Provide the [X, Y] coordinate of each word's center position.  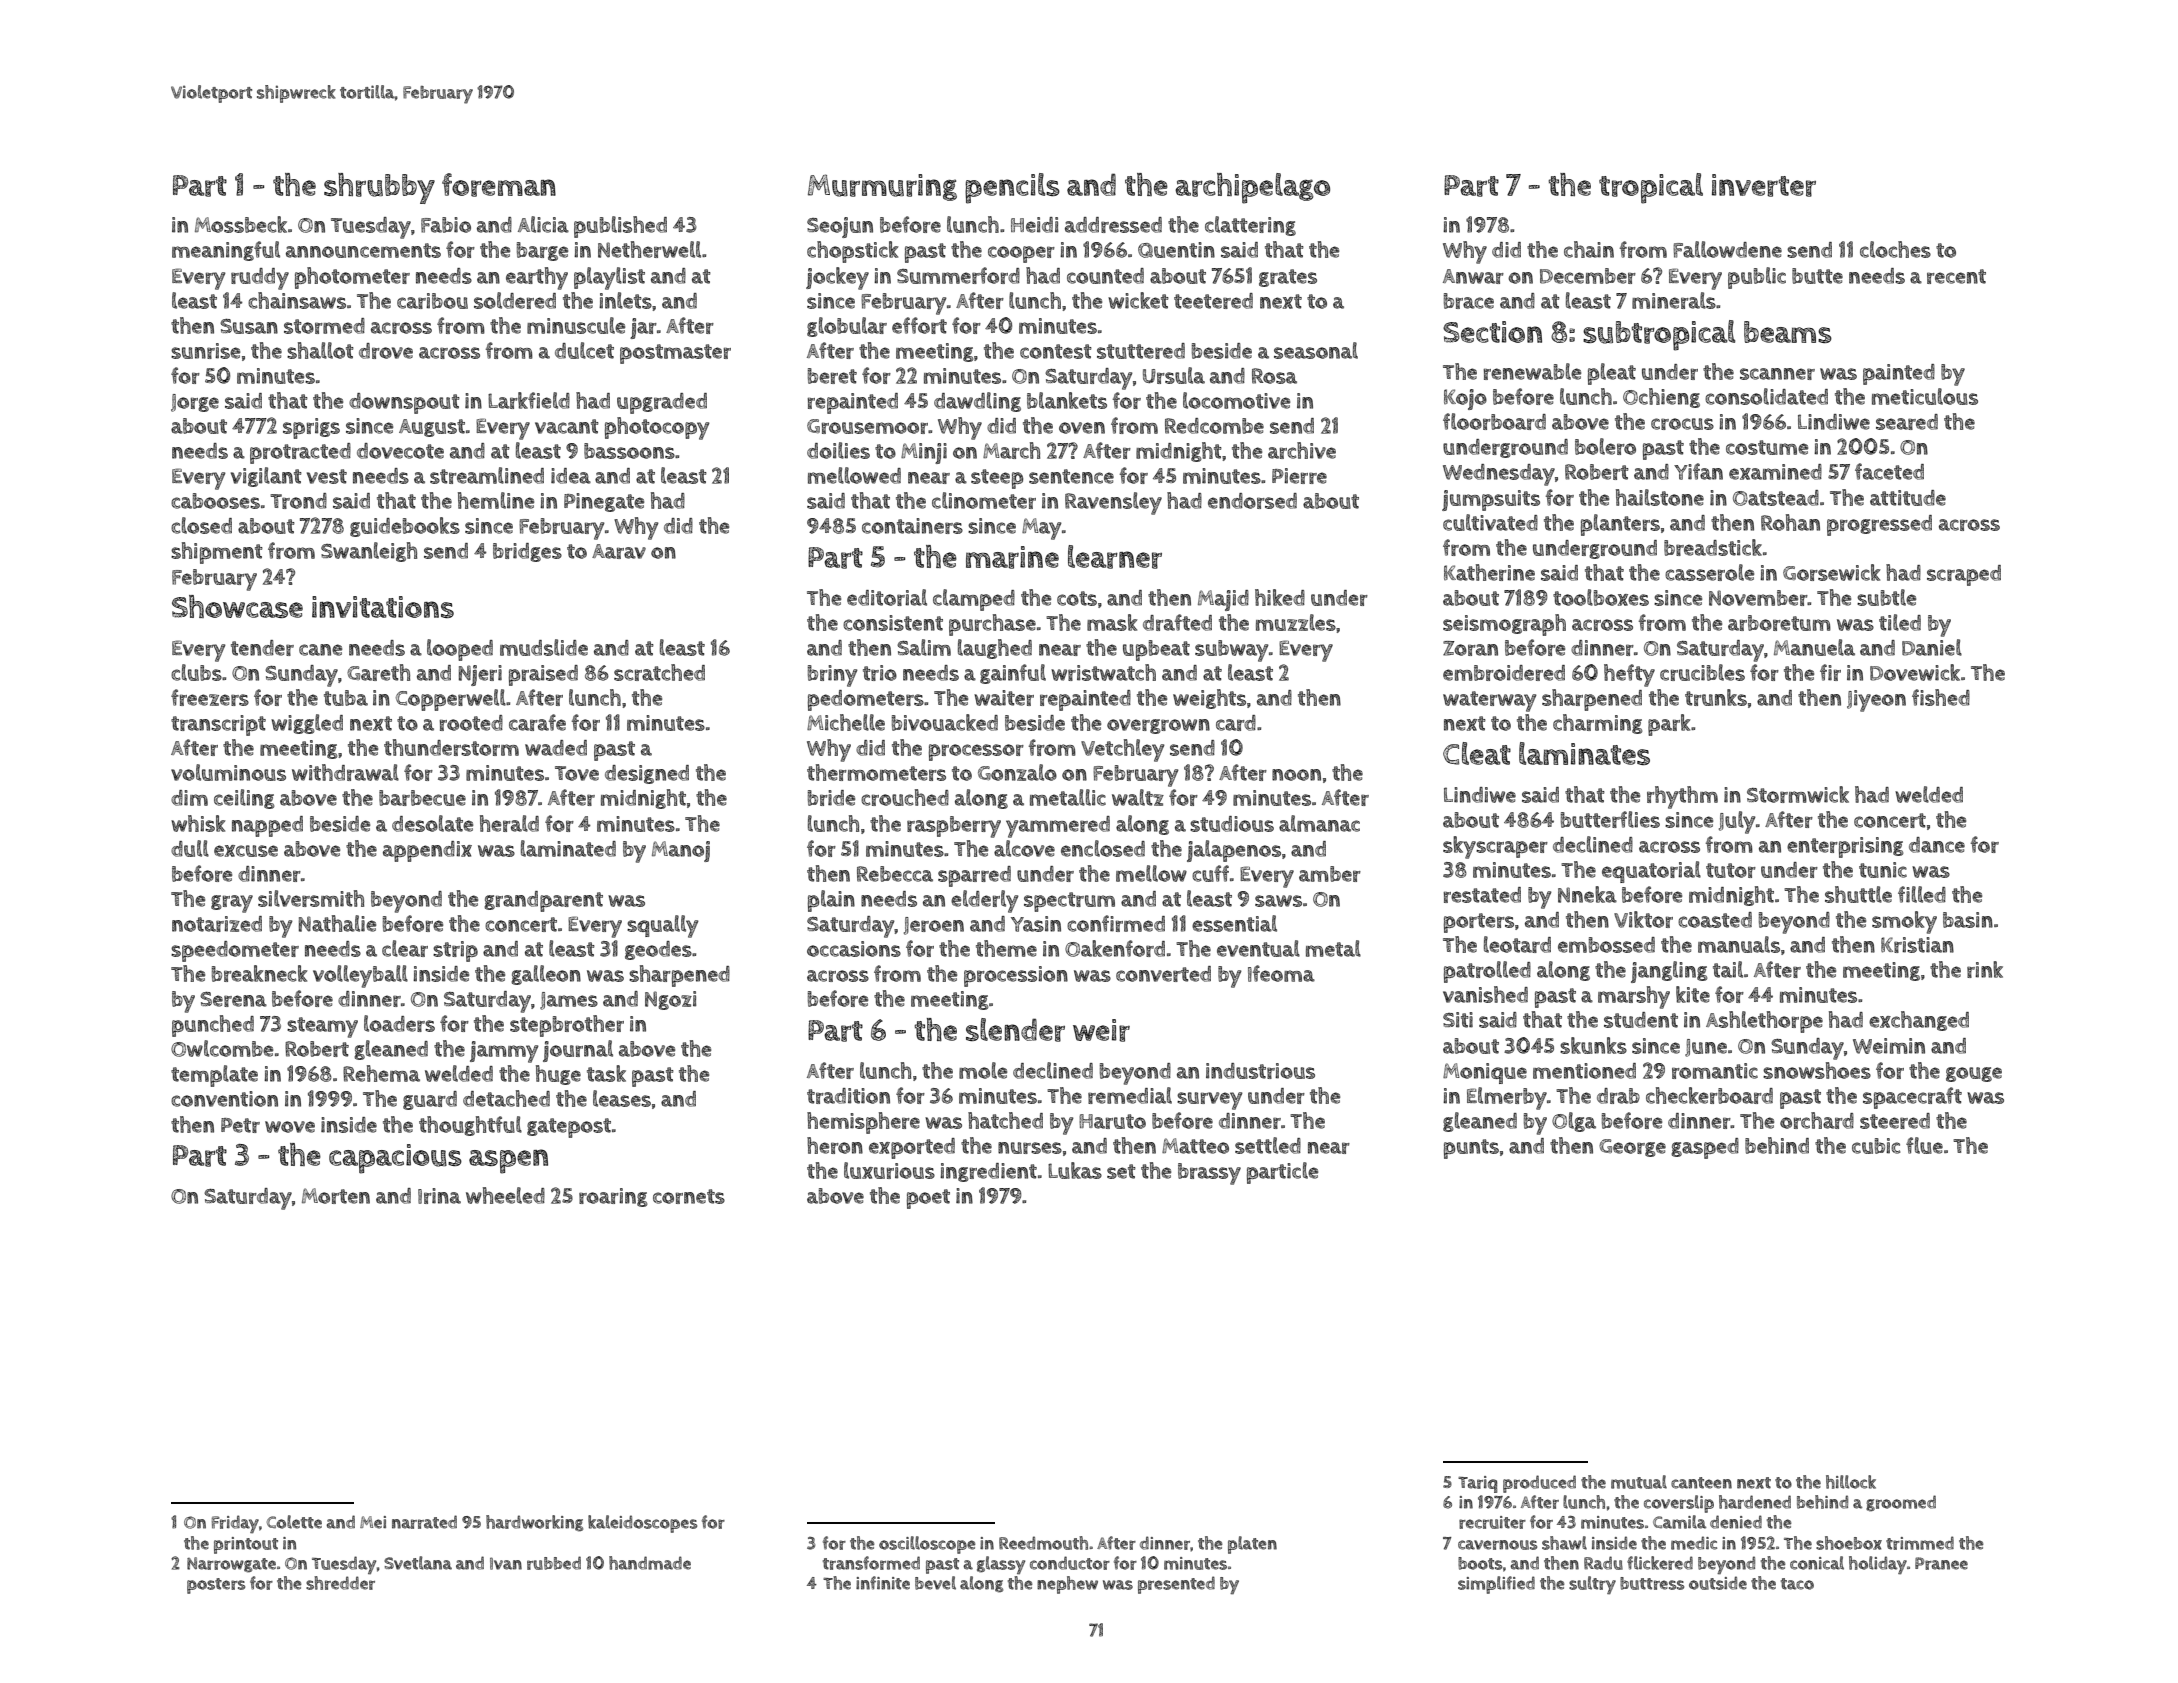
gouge [1974, 1074]
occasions [854, 949]
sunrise [205, 351]
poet [928, 1199]
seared [1907, 422]
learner [1115, 557]
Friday [235, 1524]
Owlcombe [222, 1048]
